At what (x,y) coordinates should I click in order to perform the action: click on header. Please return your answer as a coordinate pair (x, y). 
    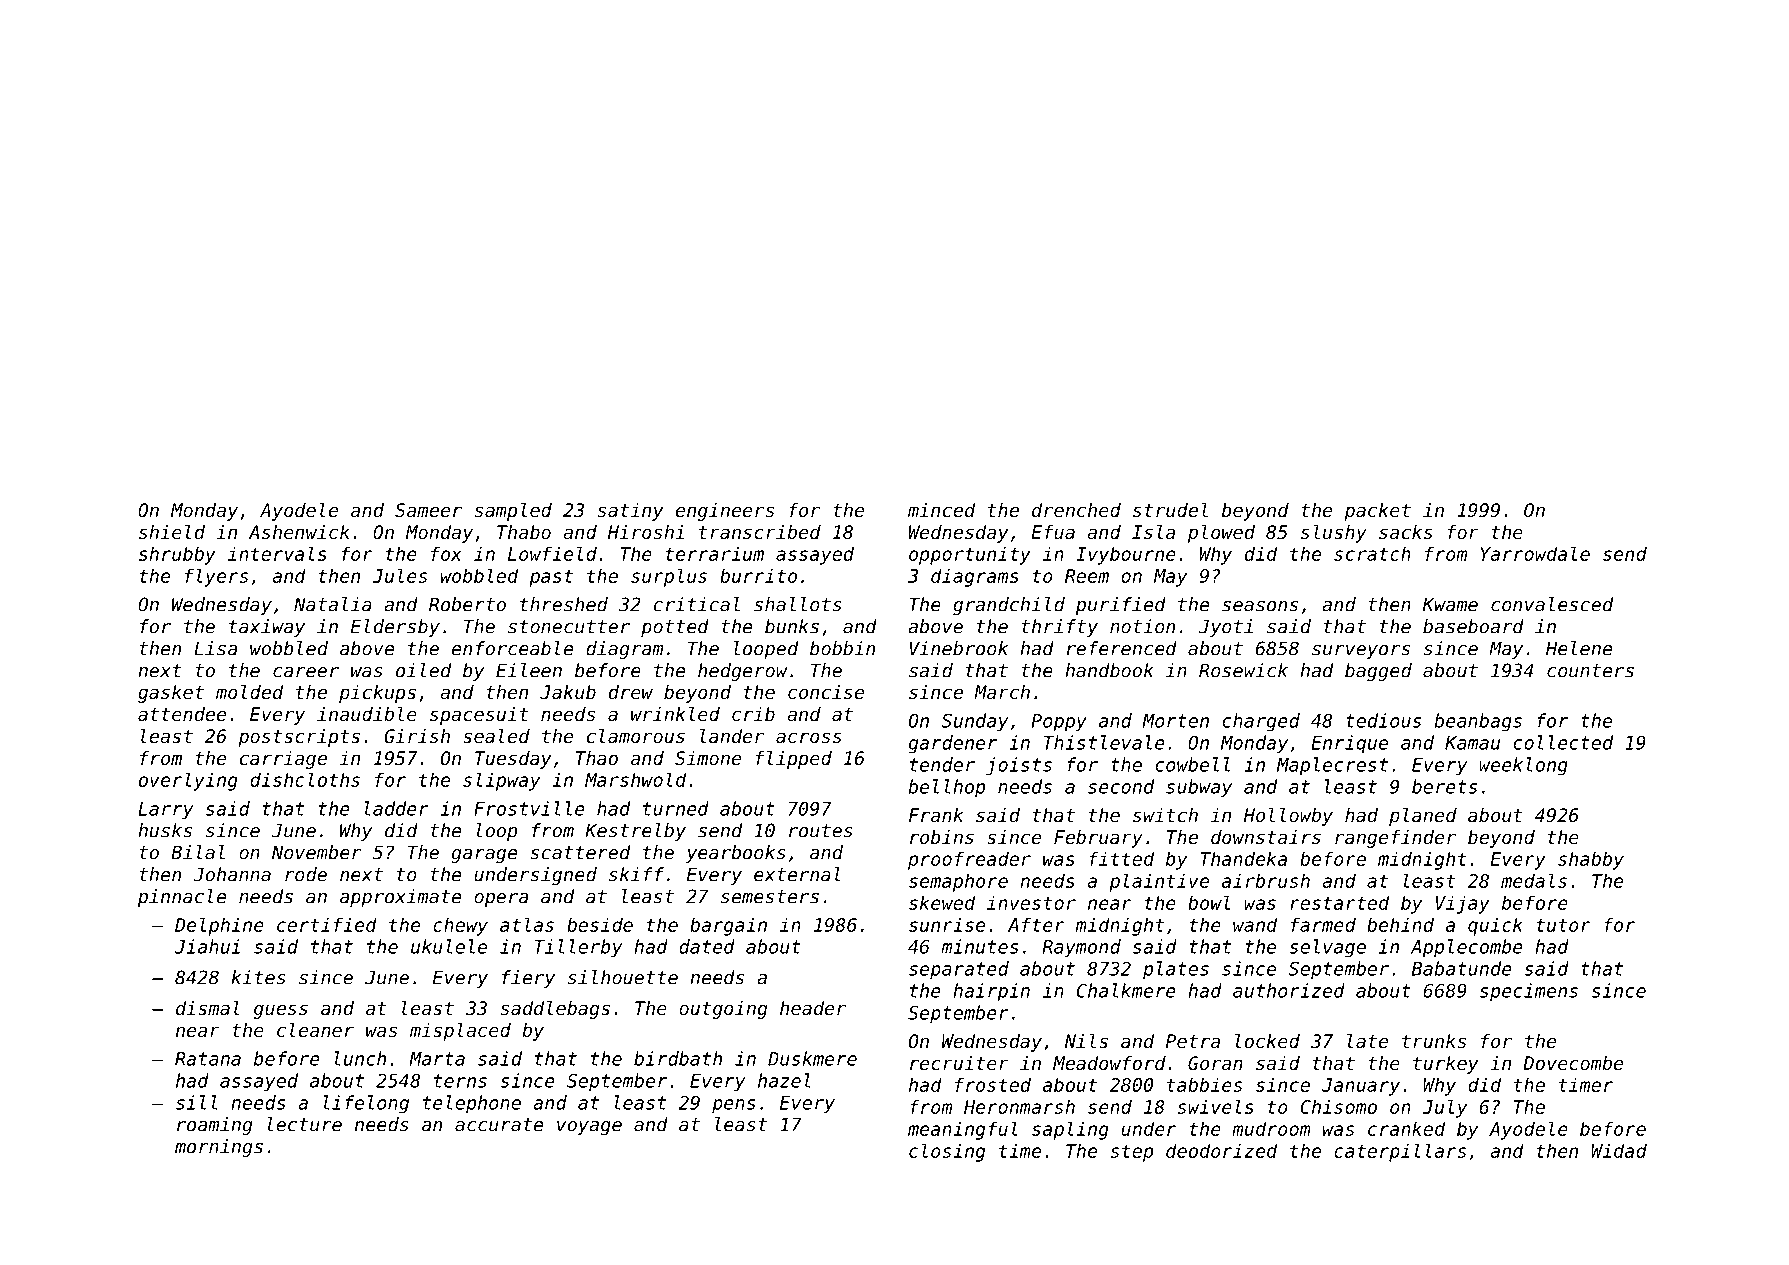
    Looking at the image, I should click on (813, 1008).
